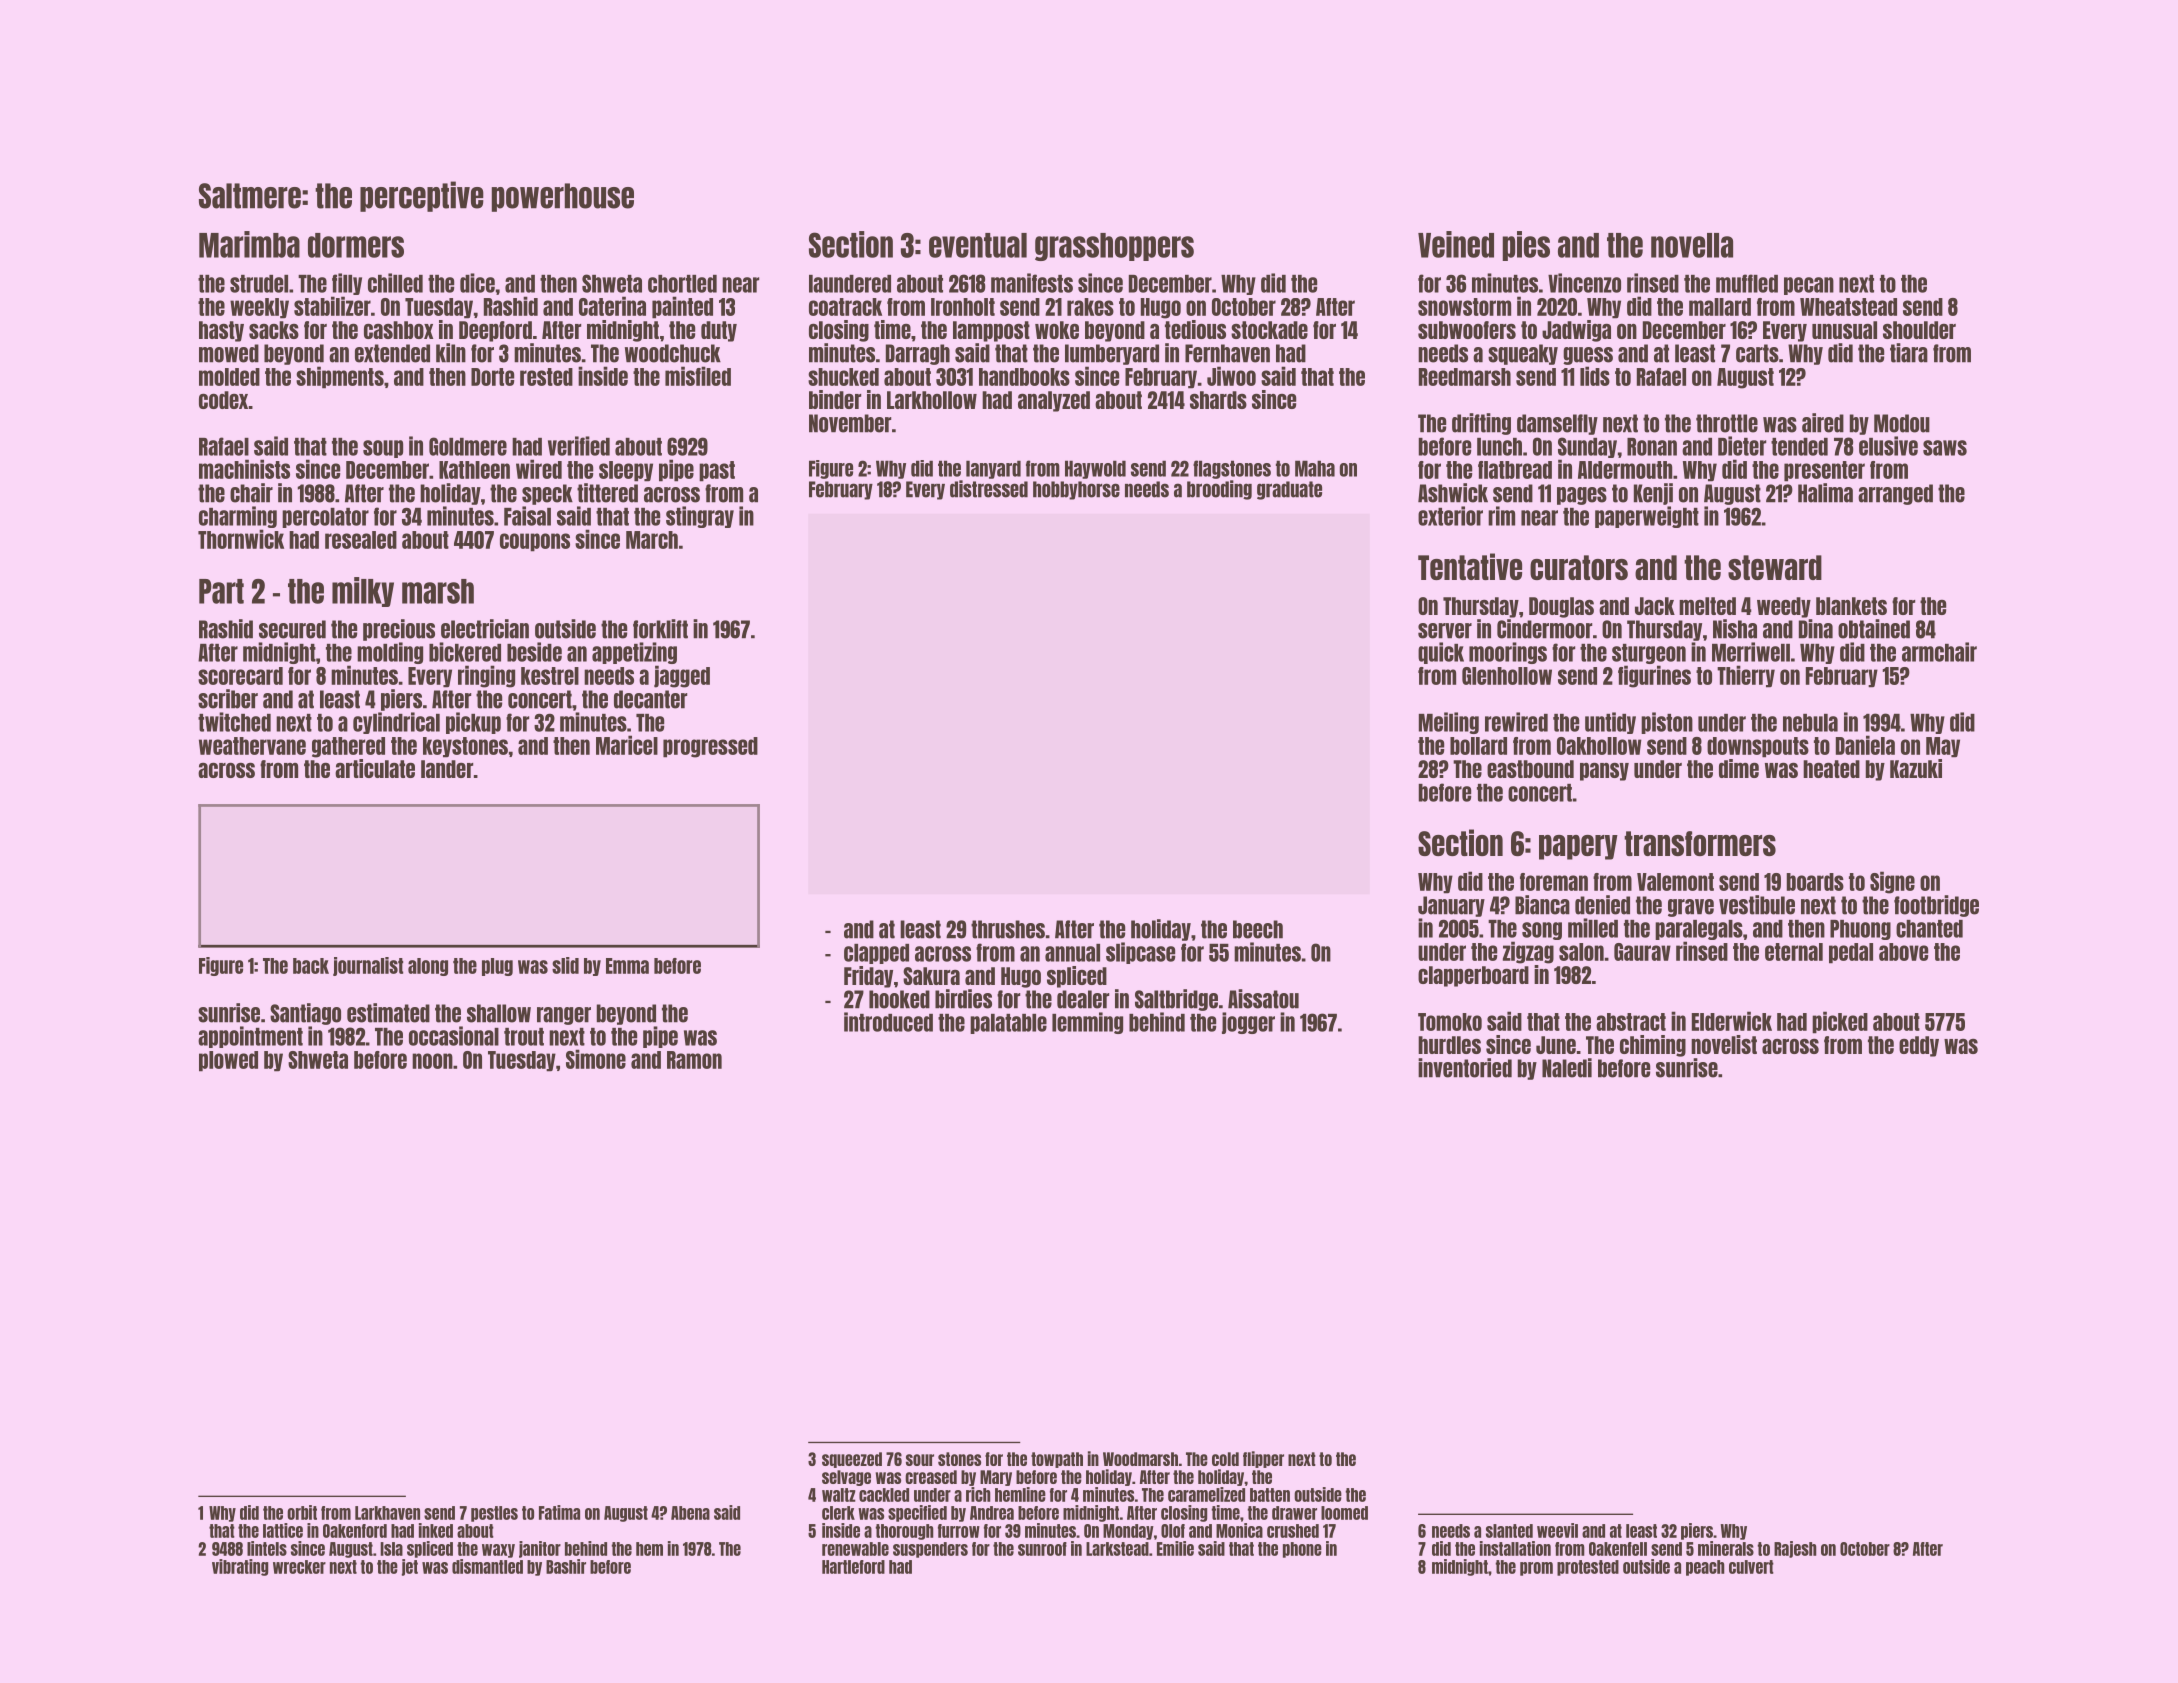  Describe the element at coordinates (1248, 1023) in the document. I see `jogger` at that location.
